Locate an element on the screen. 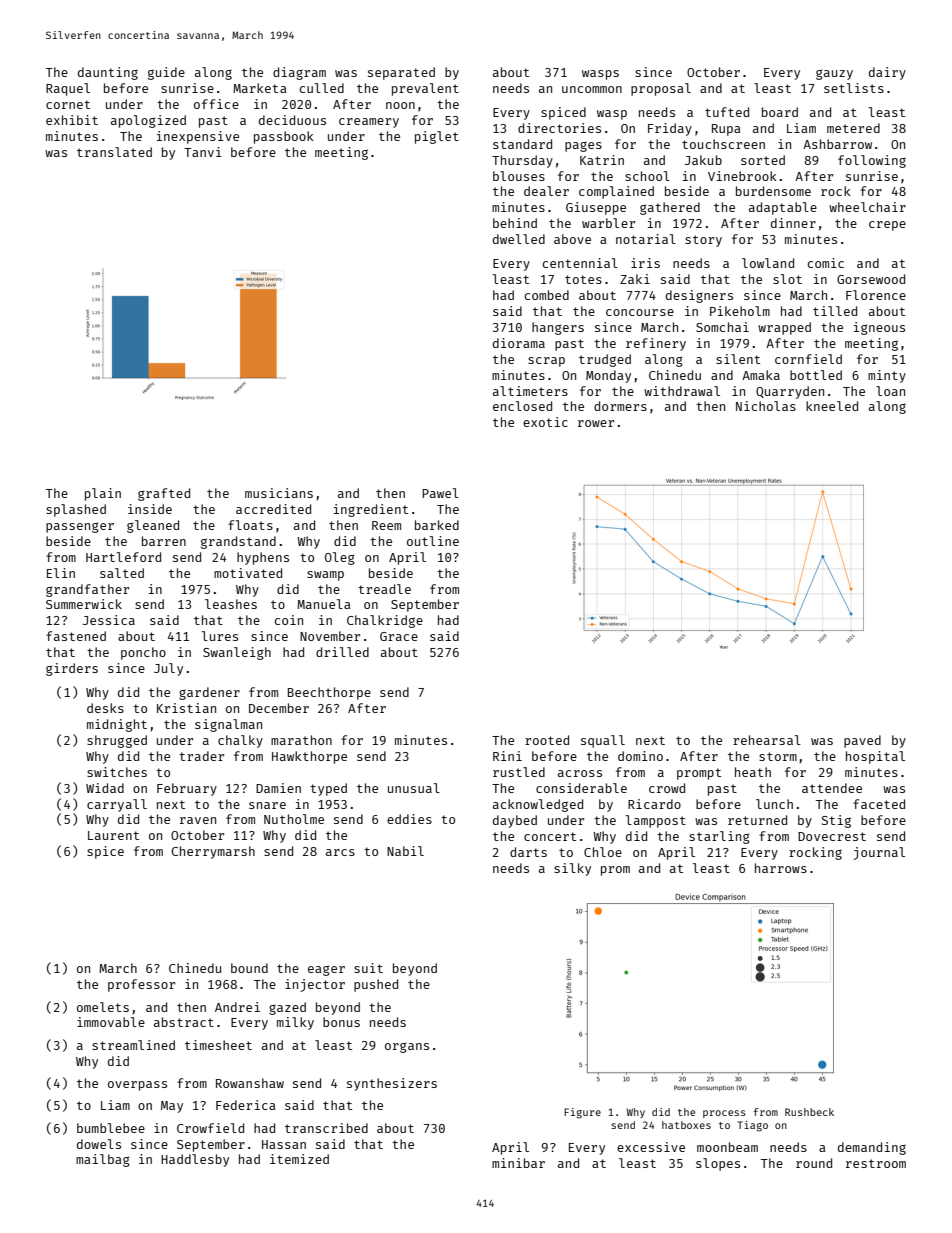  barked is located at coordinates (437, 525).
